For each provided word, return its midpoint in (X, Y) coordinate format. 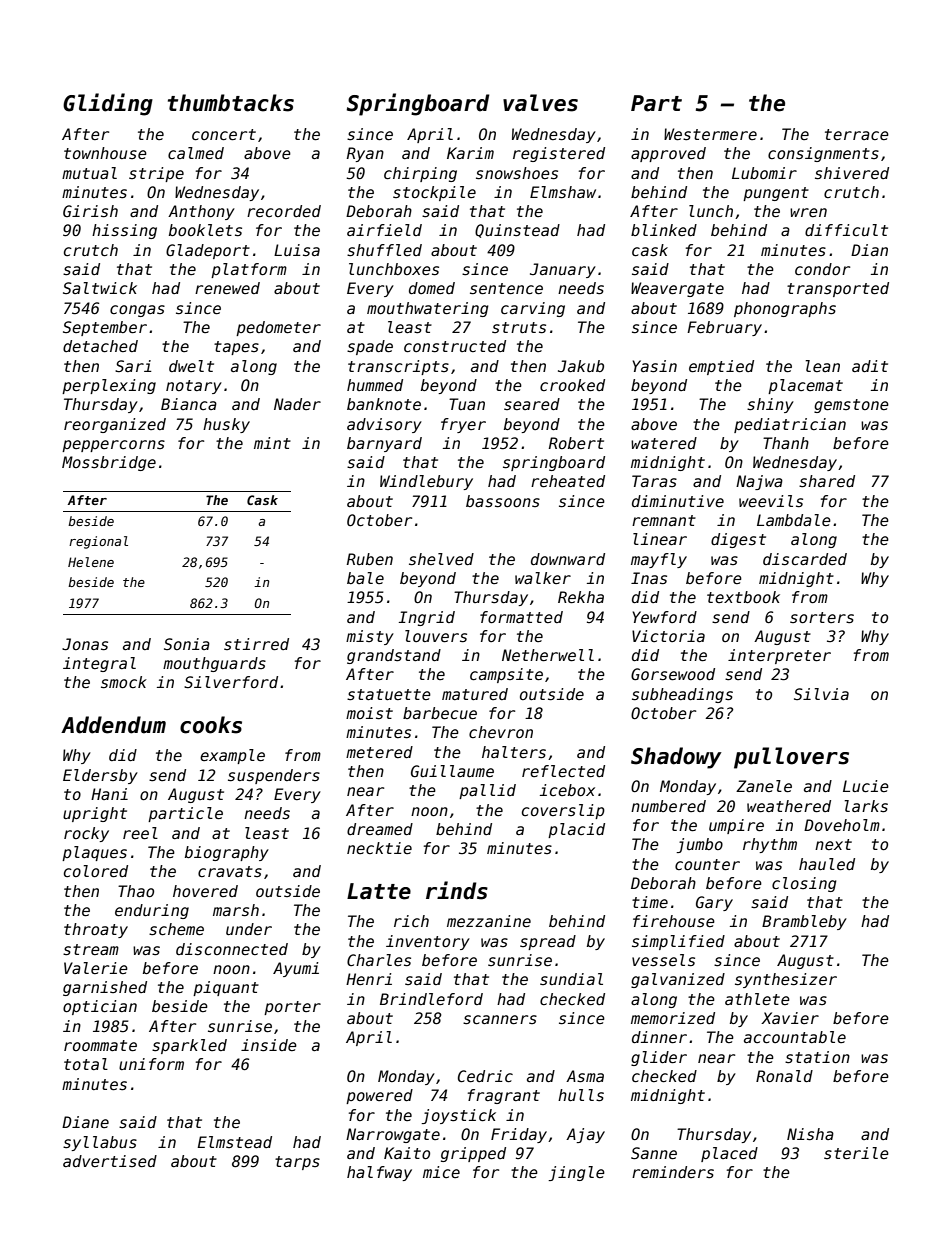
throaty (96, 930)
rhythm (770, 845)
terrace (857, 134)
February (724, 328)
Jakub (581, 366)
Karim (470, 153)
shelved (441, 559)
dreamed (380, 829)
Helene (91, 562)
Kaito (407, 1153)
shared (827, 481)
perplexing (109, 386)
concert (224, 134)
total (86, 1064)
